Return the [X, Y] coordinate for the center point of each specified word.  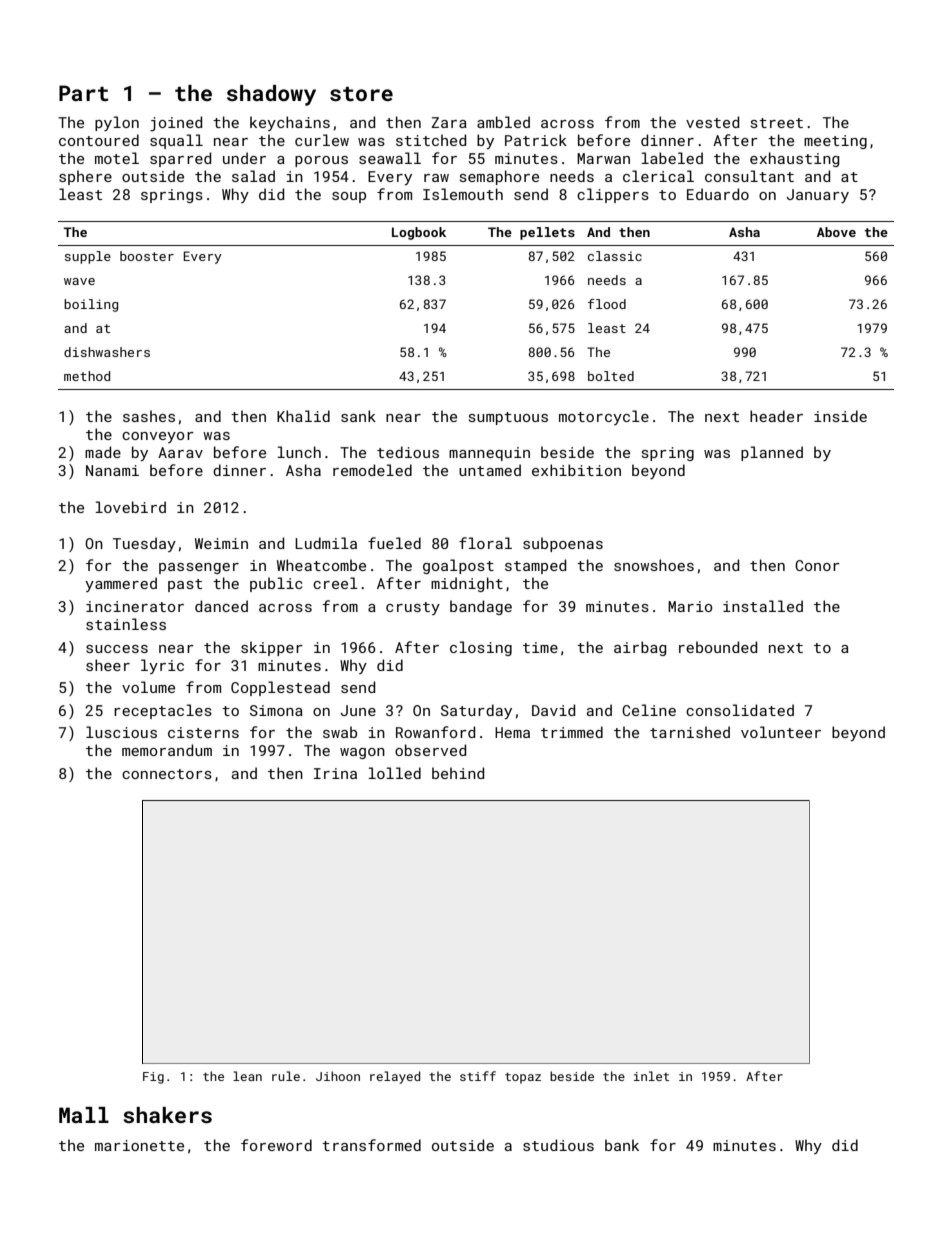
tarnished [690, 732]
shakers [167, 1115]
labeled [672, 158]
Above [836, 232]
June [358, 710]
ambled [503, 122]
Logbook [419, 233]
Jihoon [338, 1076]
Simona [276, 710]
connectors [167, 774]
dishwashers [107, 352]
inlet [651, 1076]
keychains [290, 123]
